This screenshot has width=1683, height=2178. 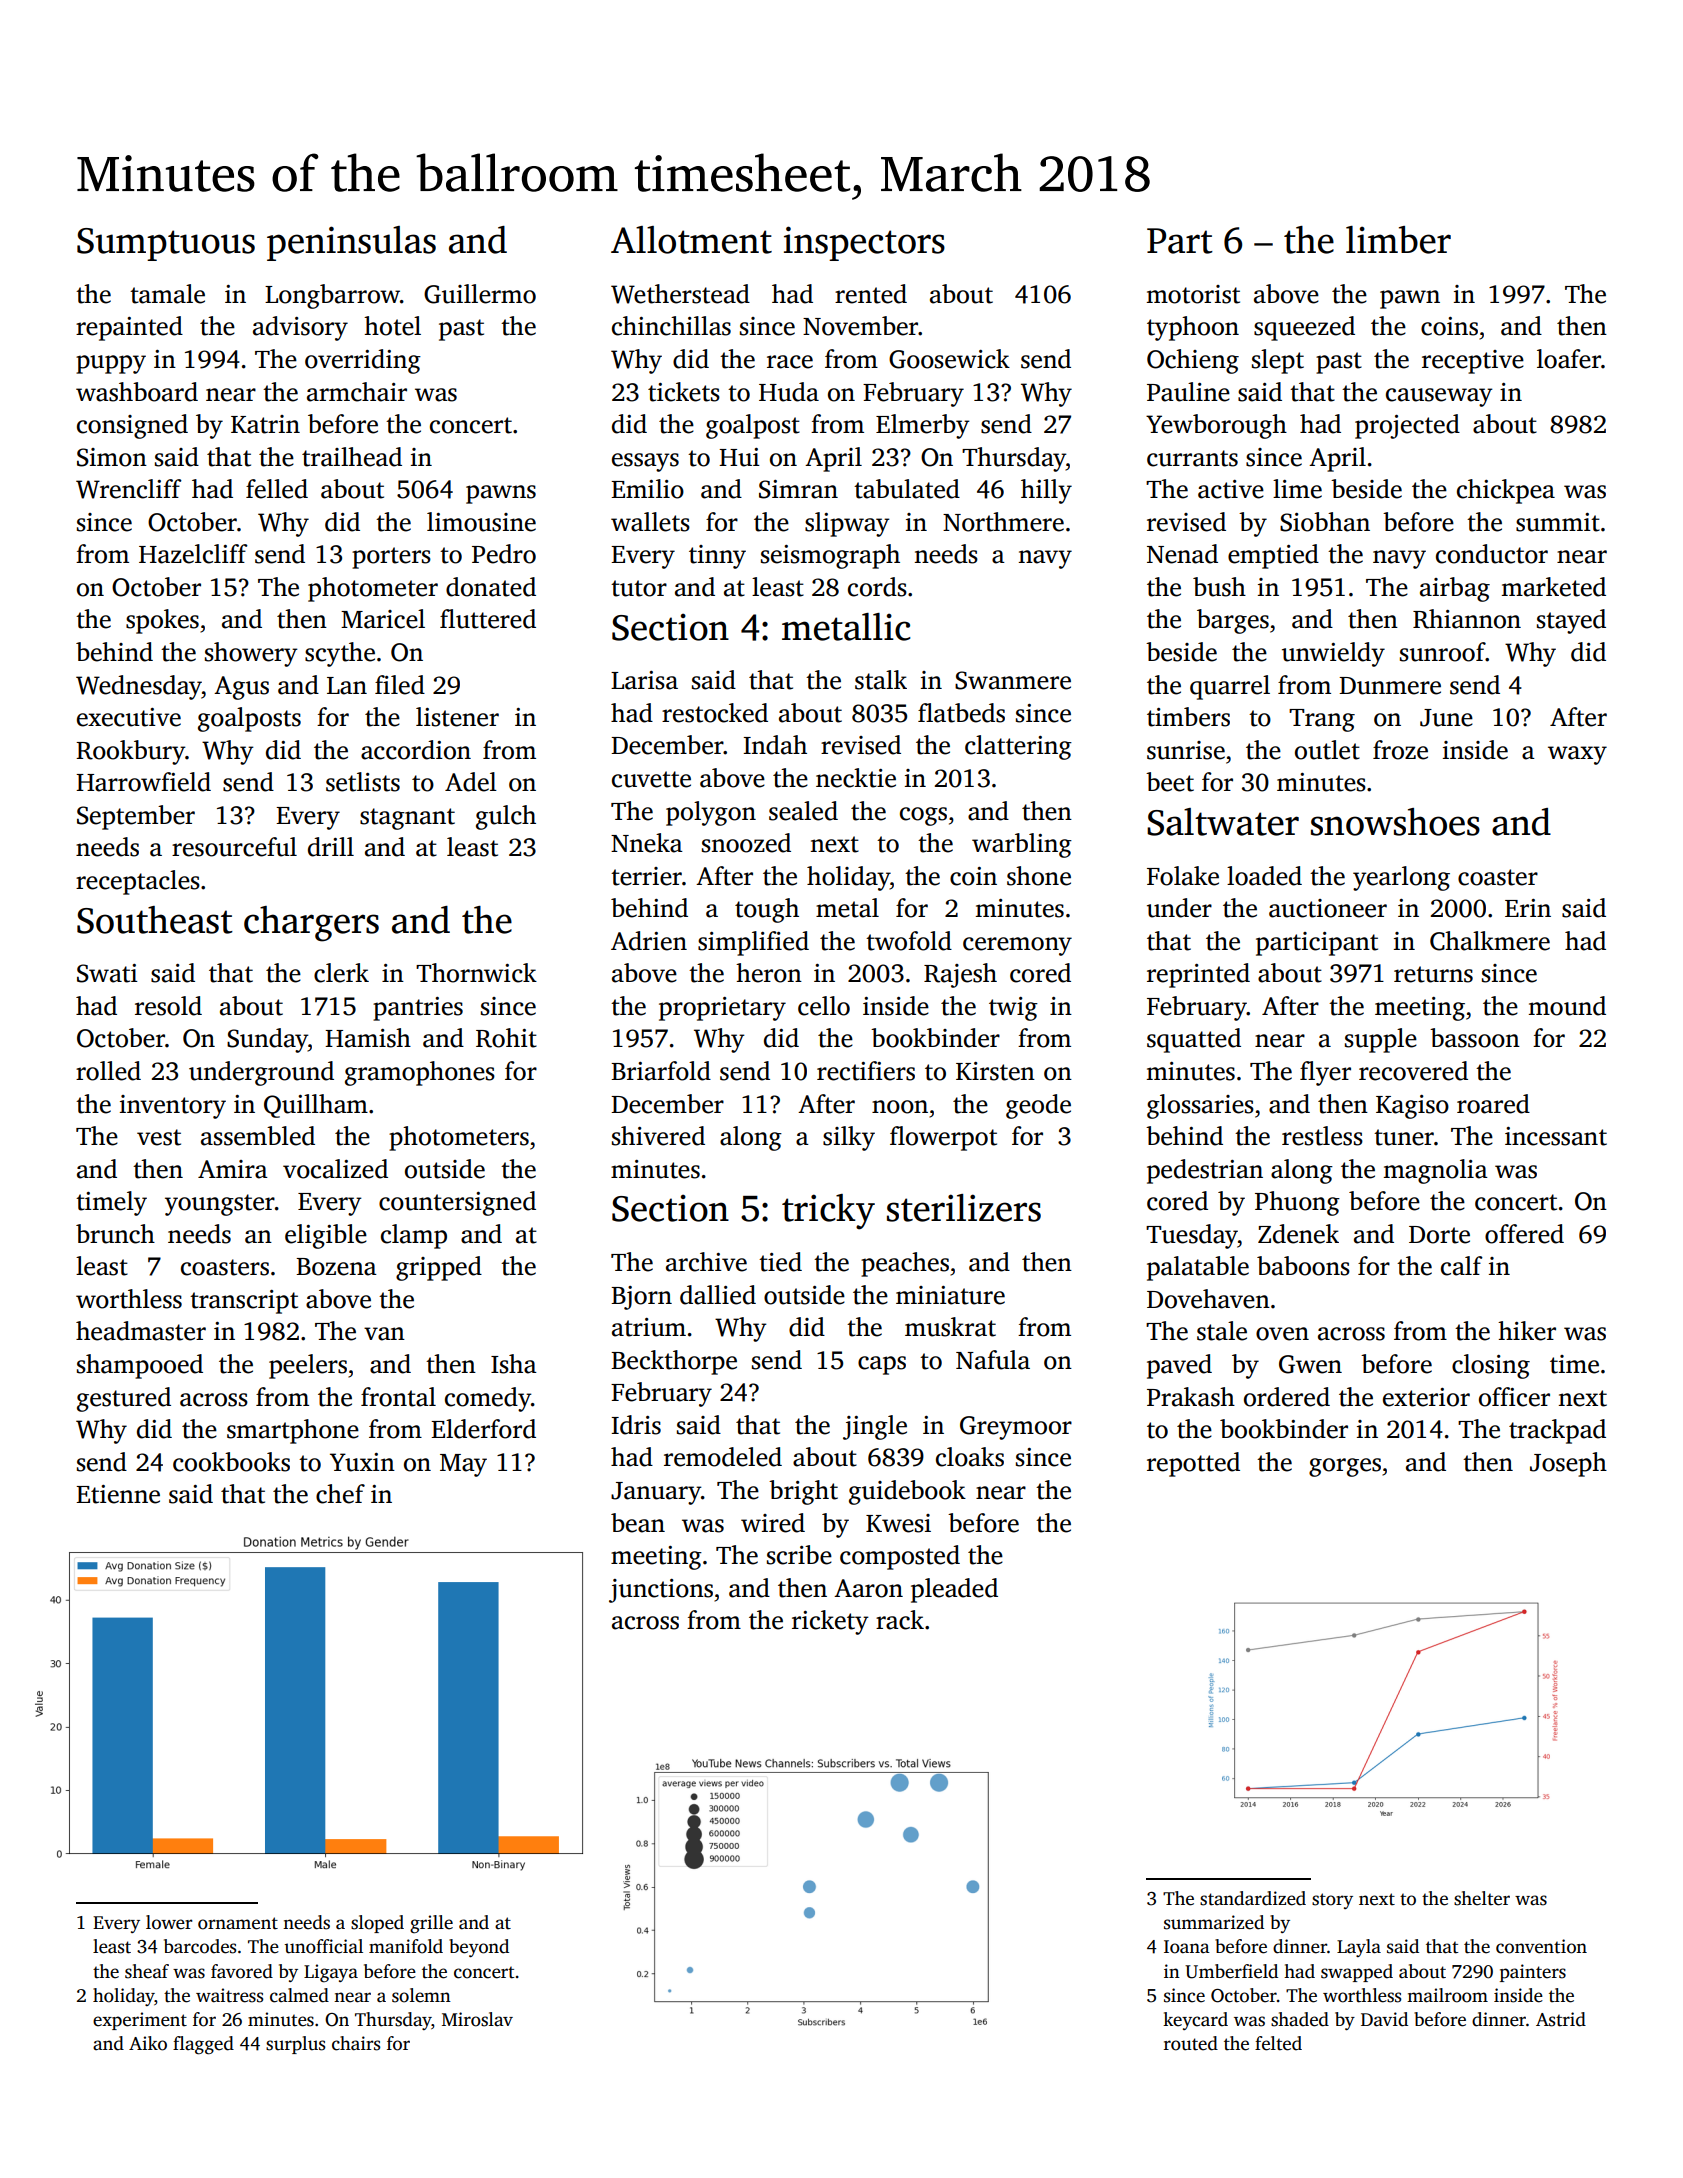 What do you see at coordinates (341, 973) in the screenshot?
I see `clerk` at bounding box center [341, 973].
